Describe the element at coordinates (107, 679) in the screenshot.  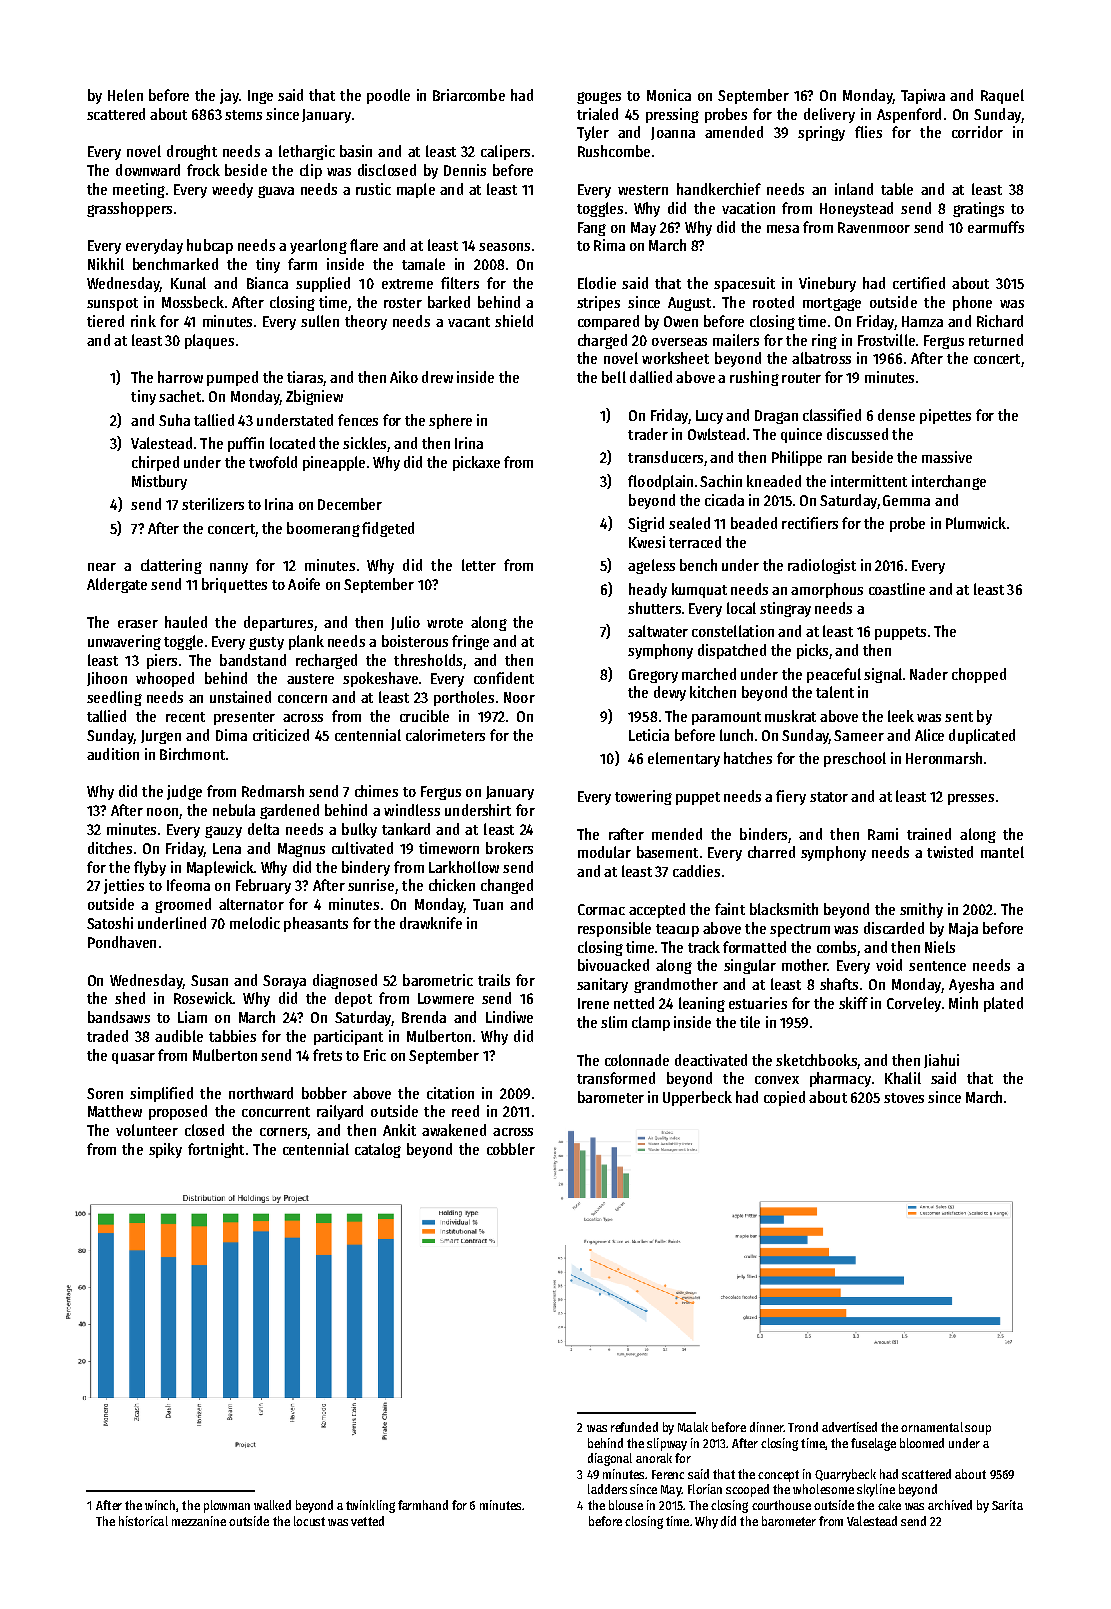
I see `Jihoon` at that location.
